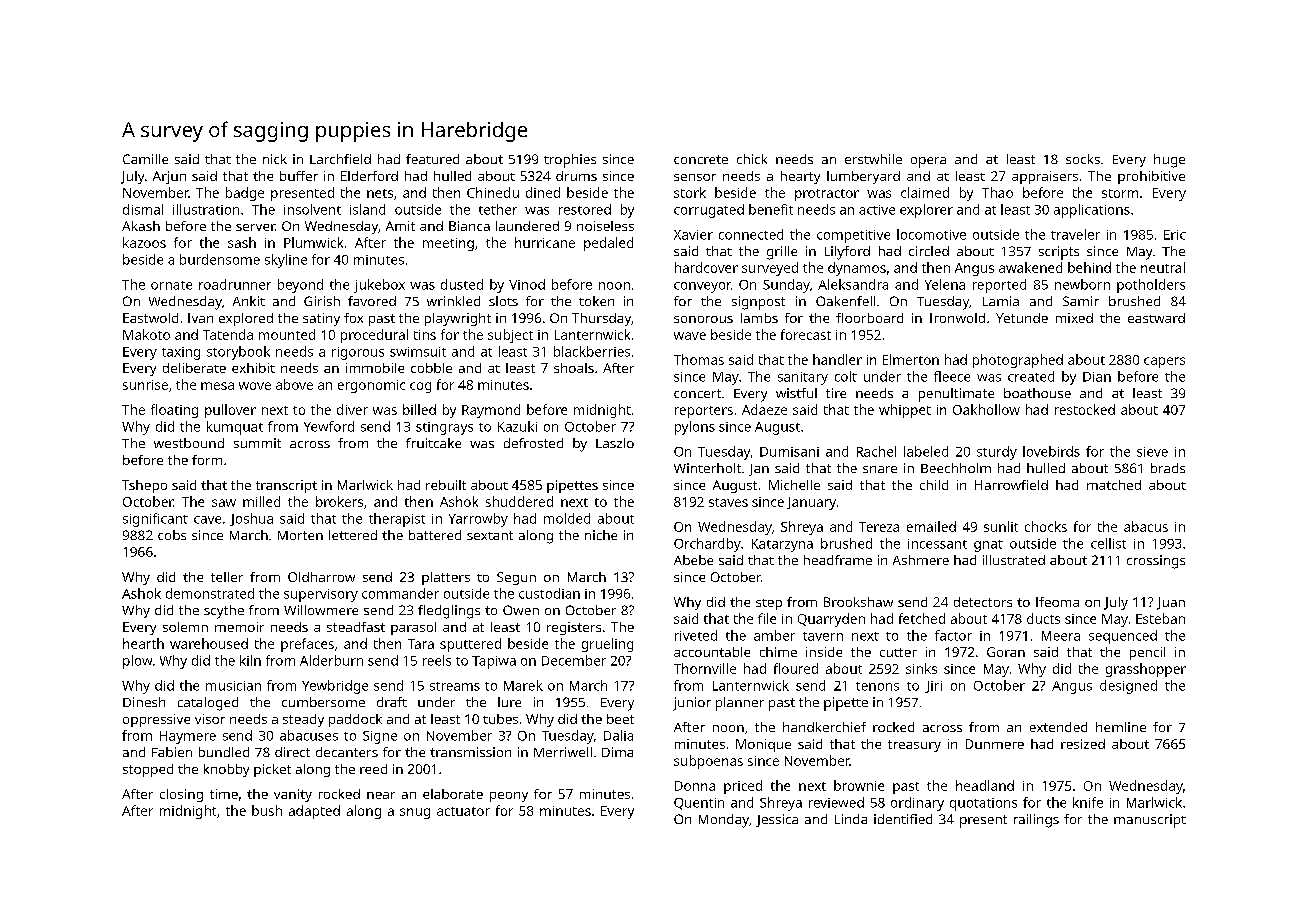 The width and height of the page is (1308, 924). I want to click on Brookshaw, so click(858, 602).
